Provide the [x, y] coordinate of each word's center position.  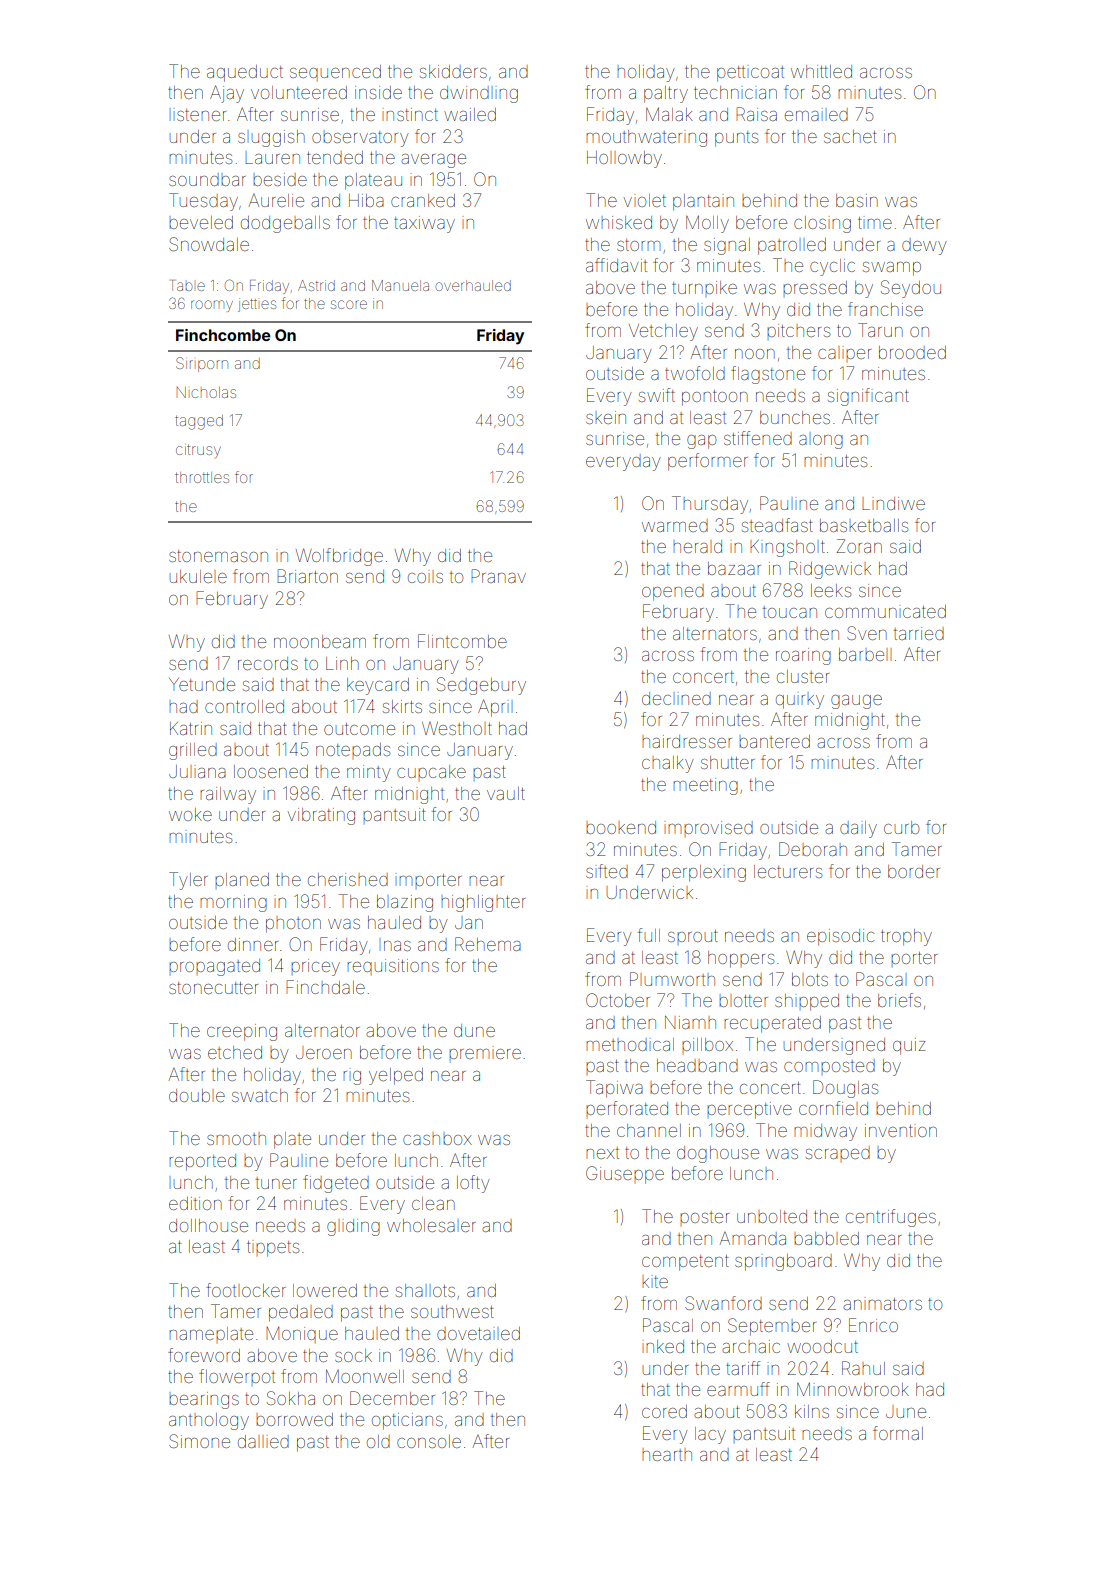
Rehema [488, 944]
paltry [666, 94]
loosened [271, 771]
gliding [353, 1227]
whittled [821, 71]
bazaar [734, 568]
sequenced [335, 73]
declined [676, 698]
